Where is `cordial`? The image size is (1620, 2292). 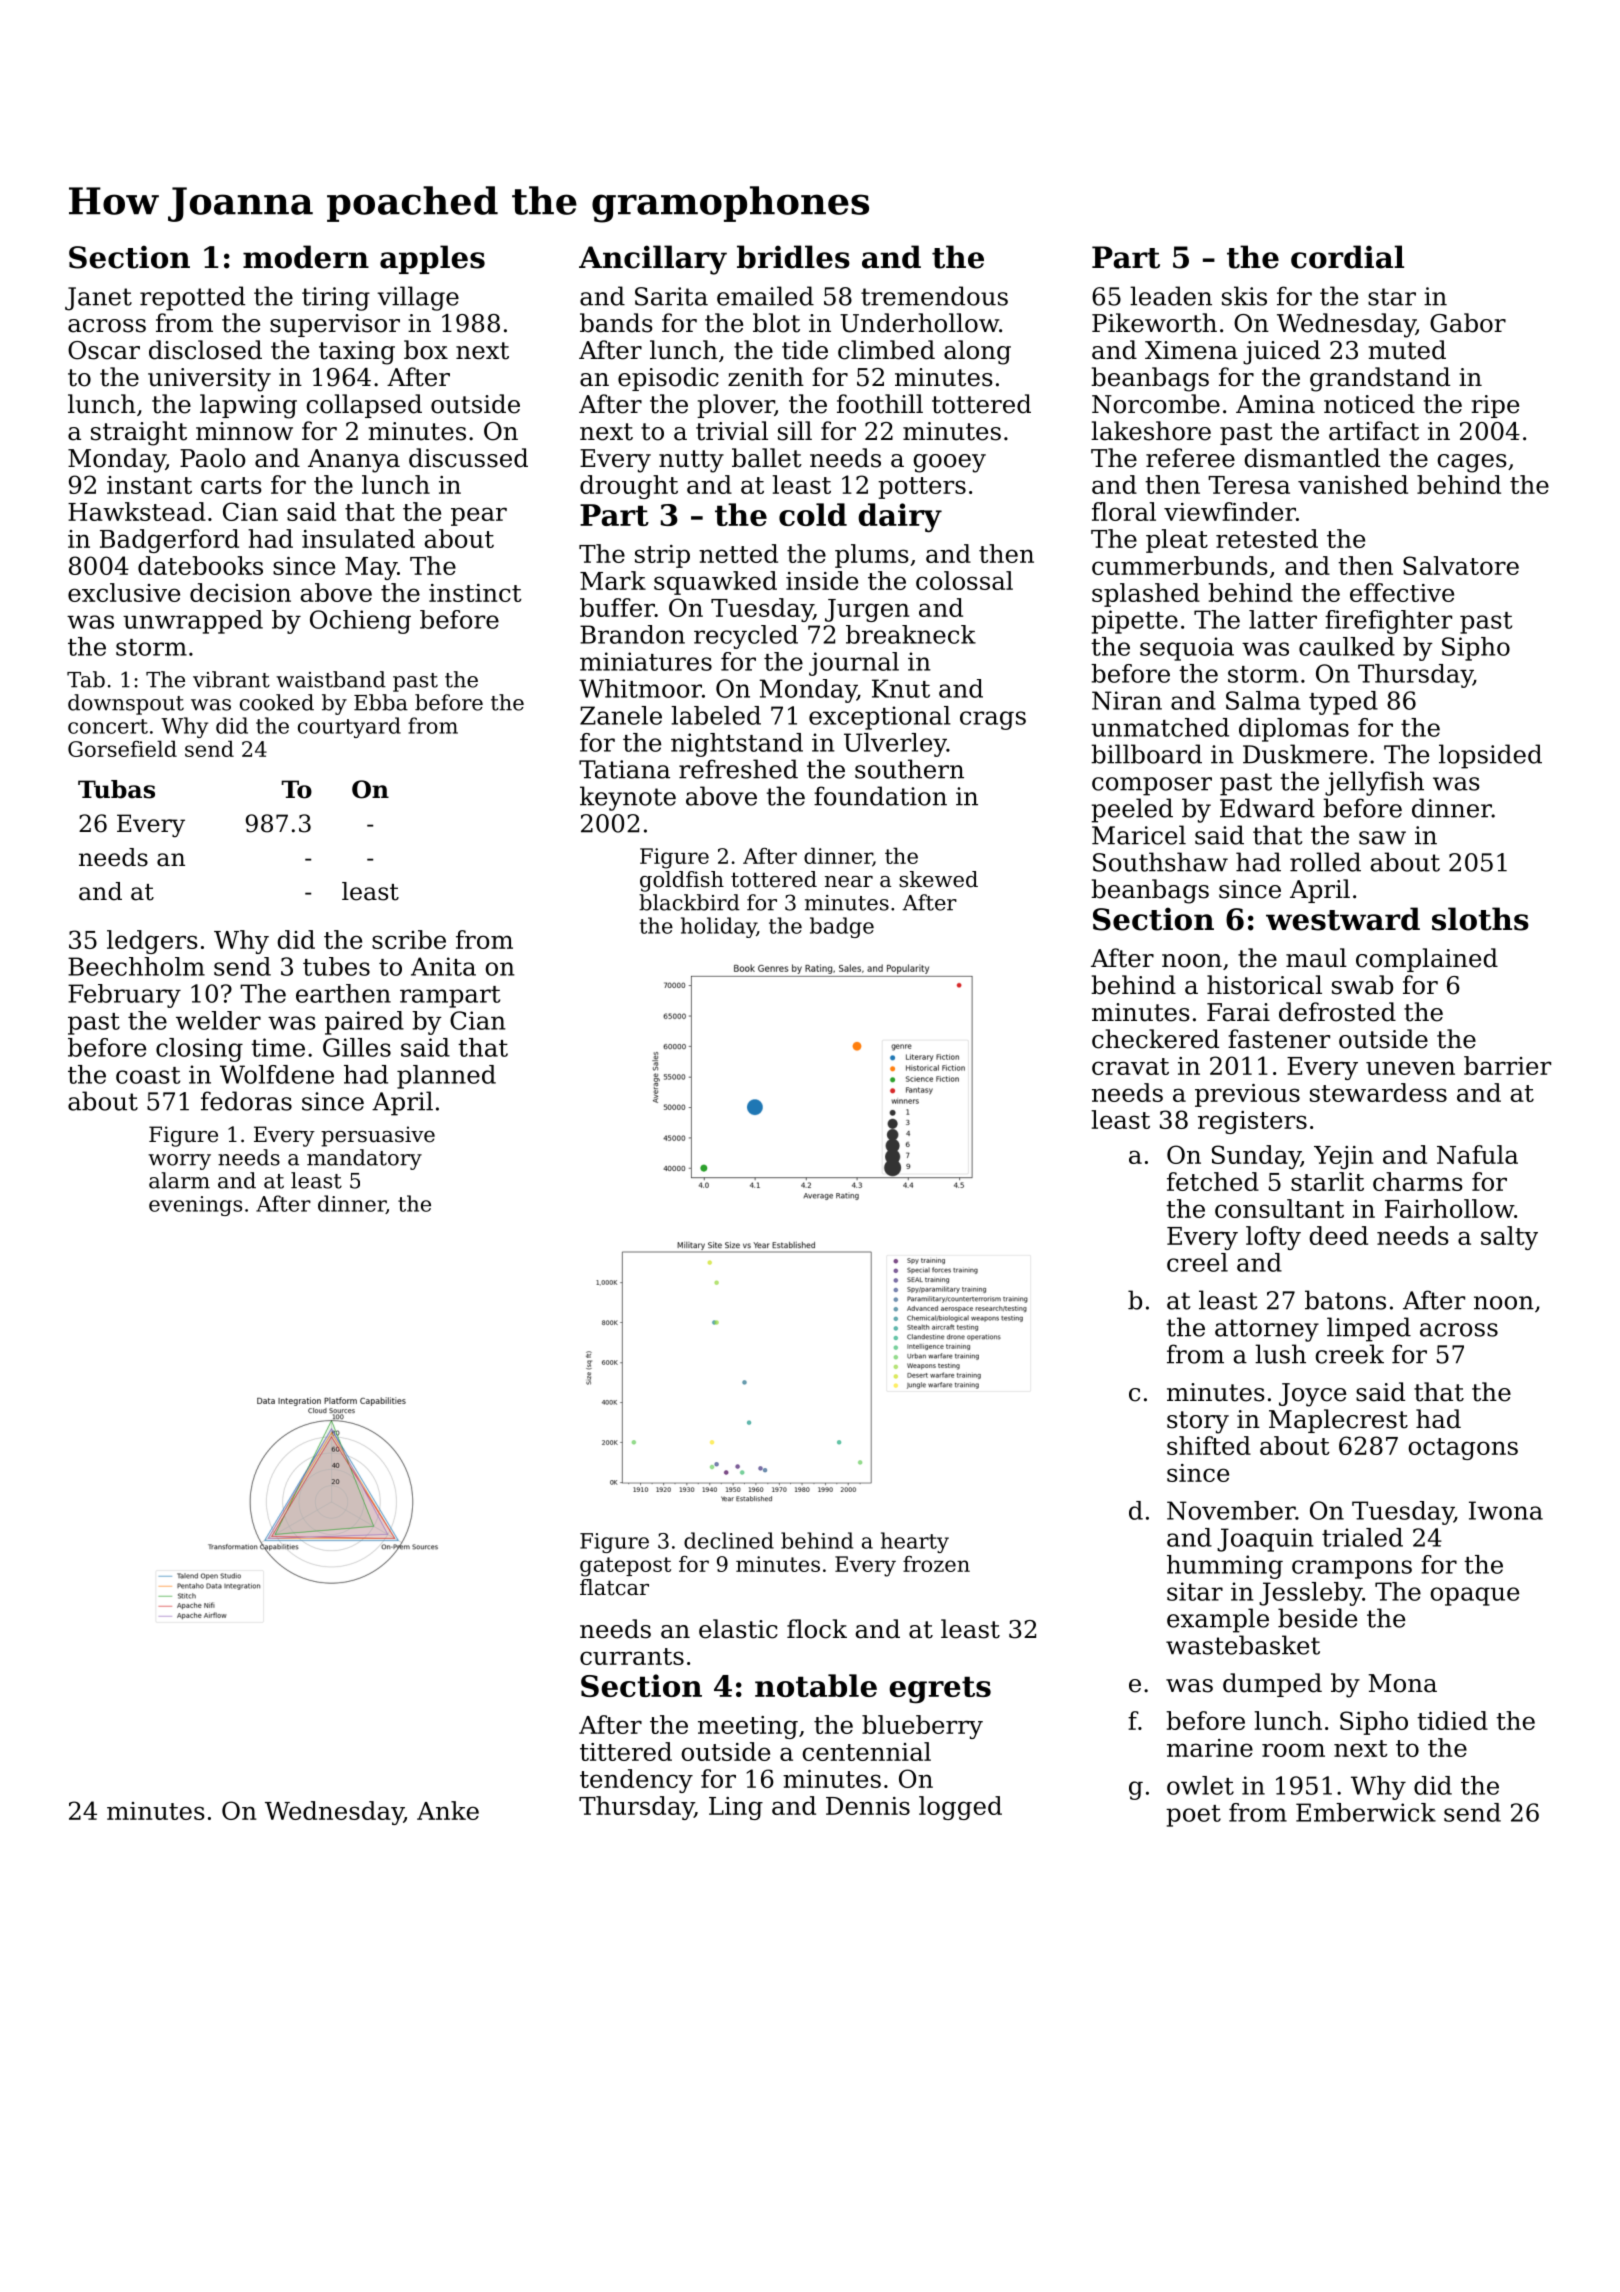 cordial is located at coordinates (1347, 257).
